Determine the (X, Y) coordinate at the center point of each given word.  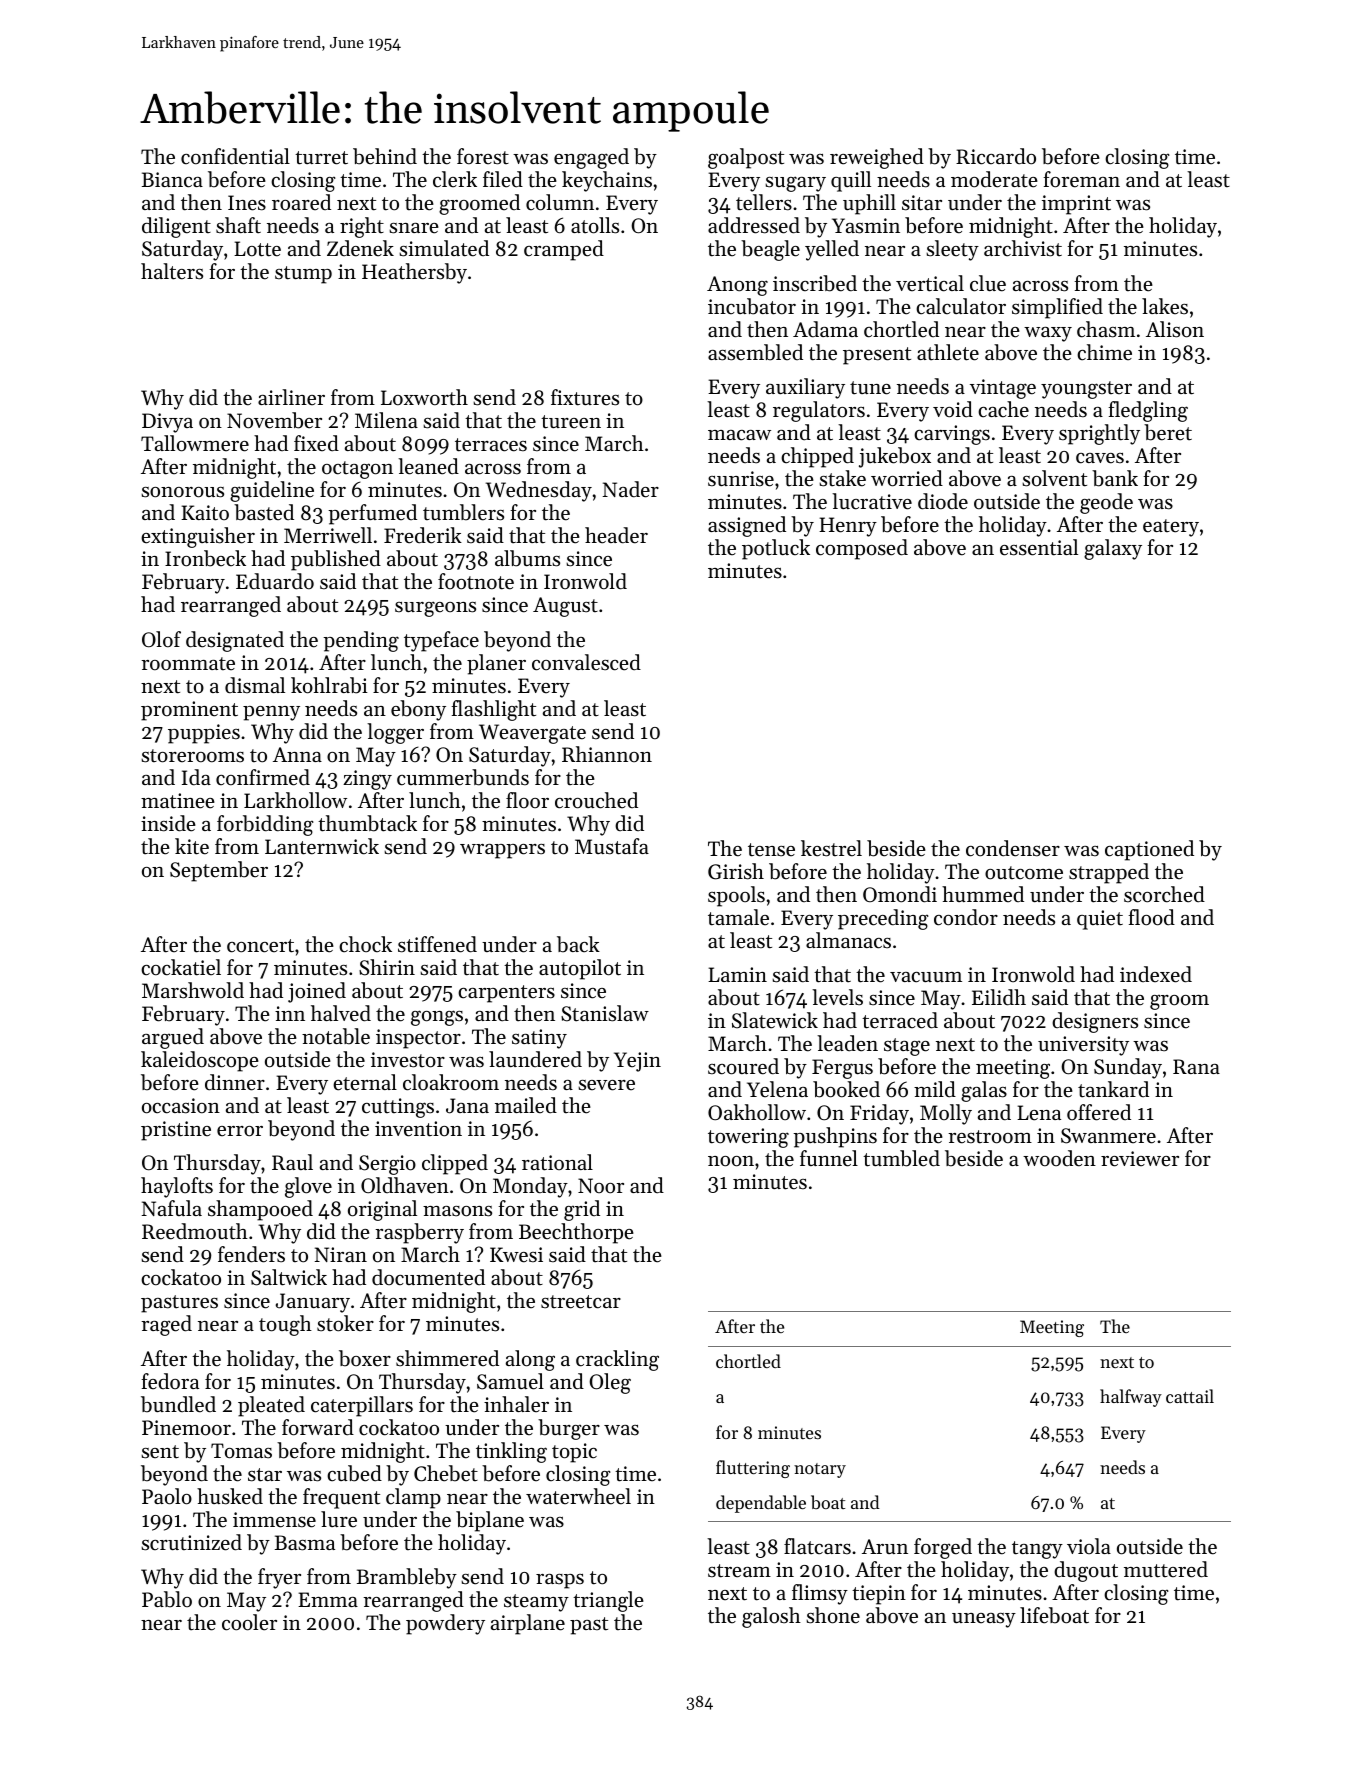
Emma (328, 1599)
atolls (595, 225)
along (530, 1360)
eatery (1171, 528)
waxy (1048, 334)
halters (172, 271)
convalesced (586, 662)
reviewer (1140, 1159)
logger (395, 733)
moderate (994, 179)
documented (428, 1277)
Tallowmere (195, 443)
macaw (739, 435)
